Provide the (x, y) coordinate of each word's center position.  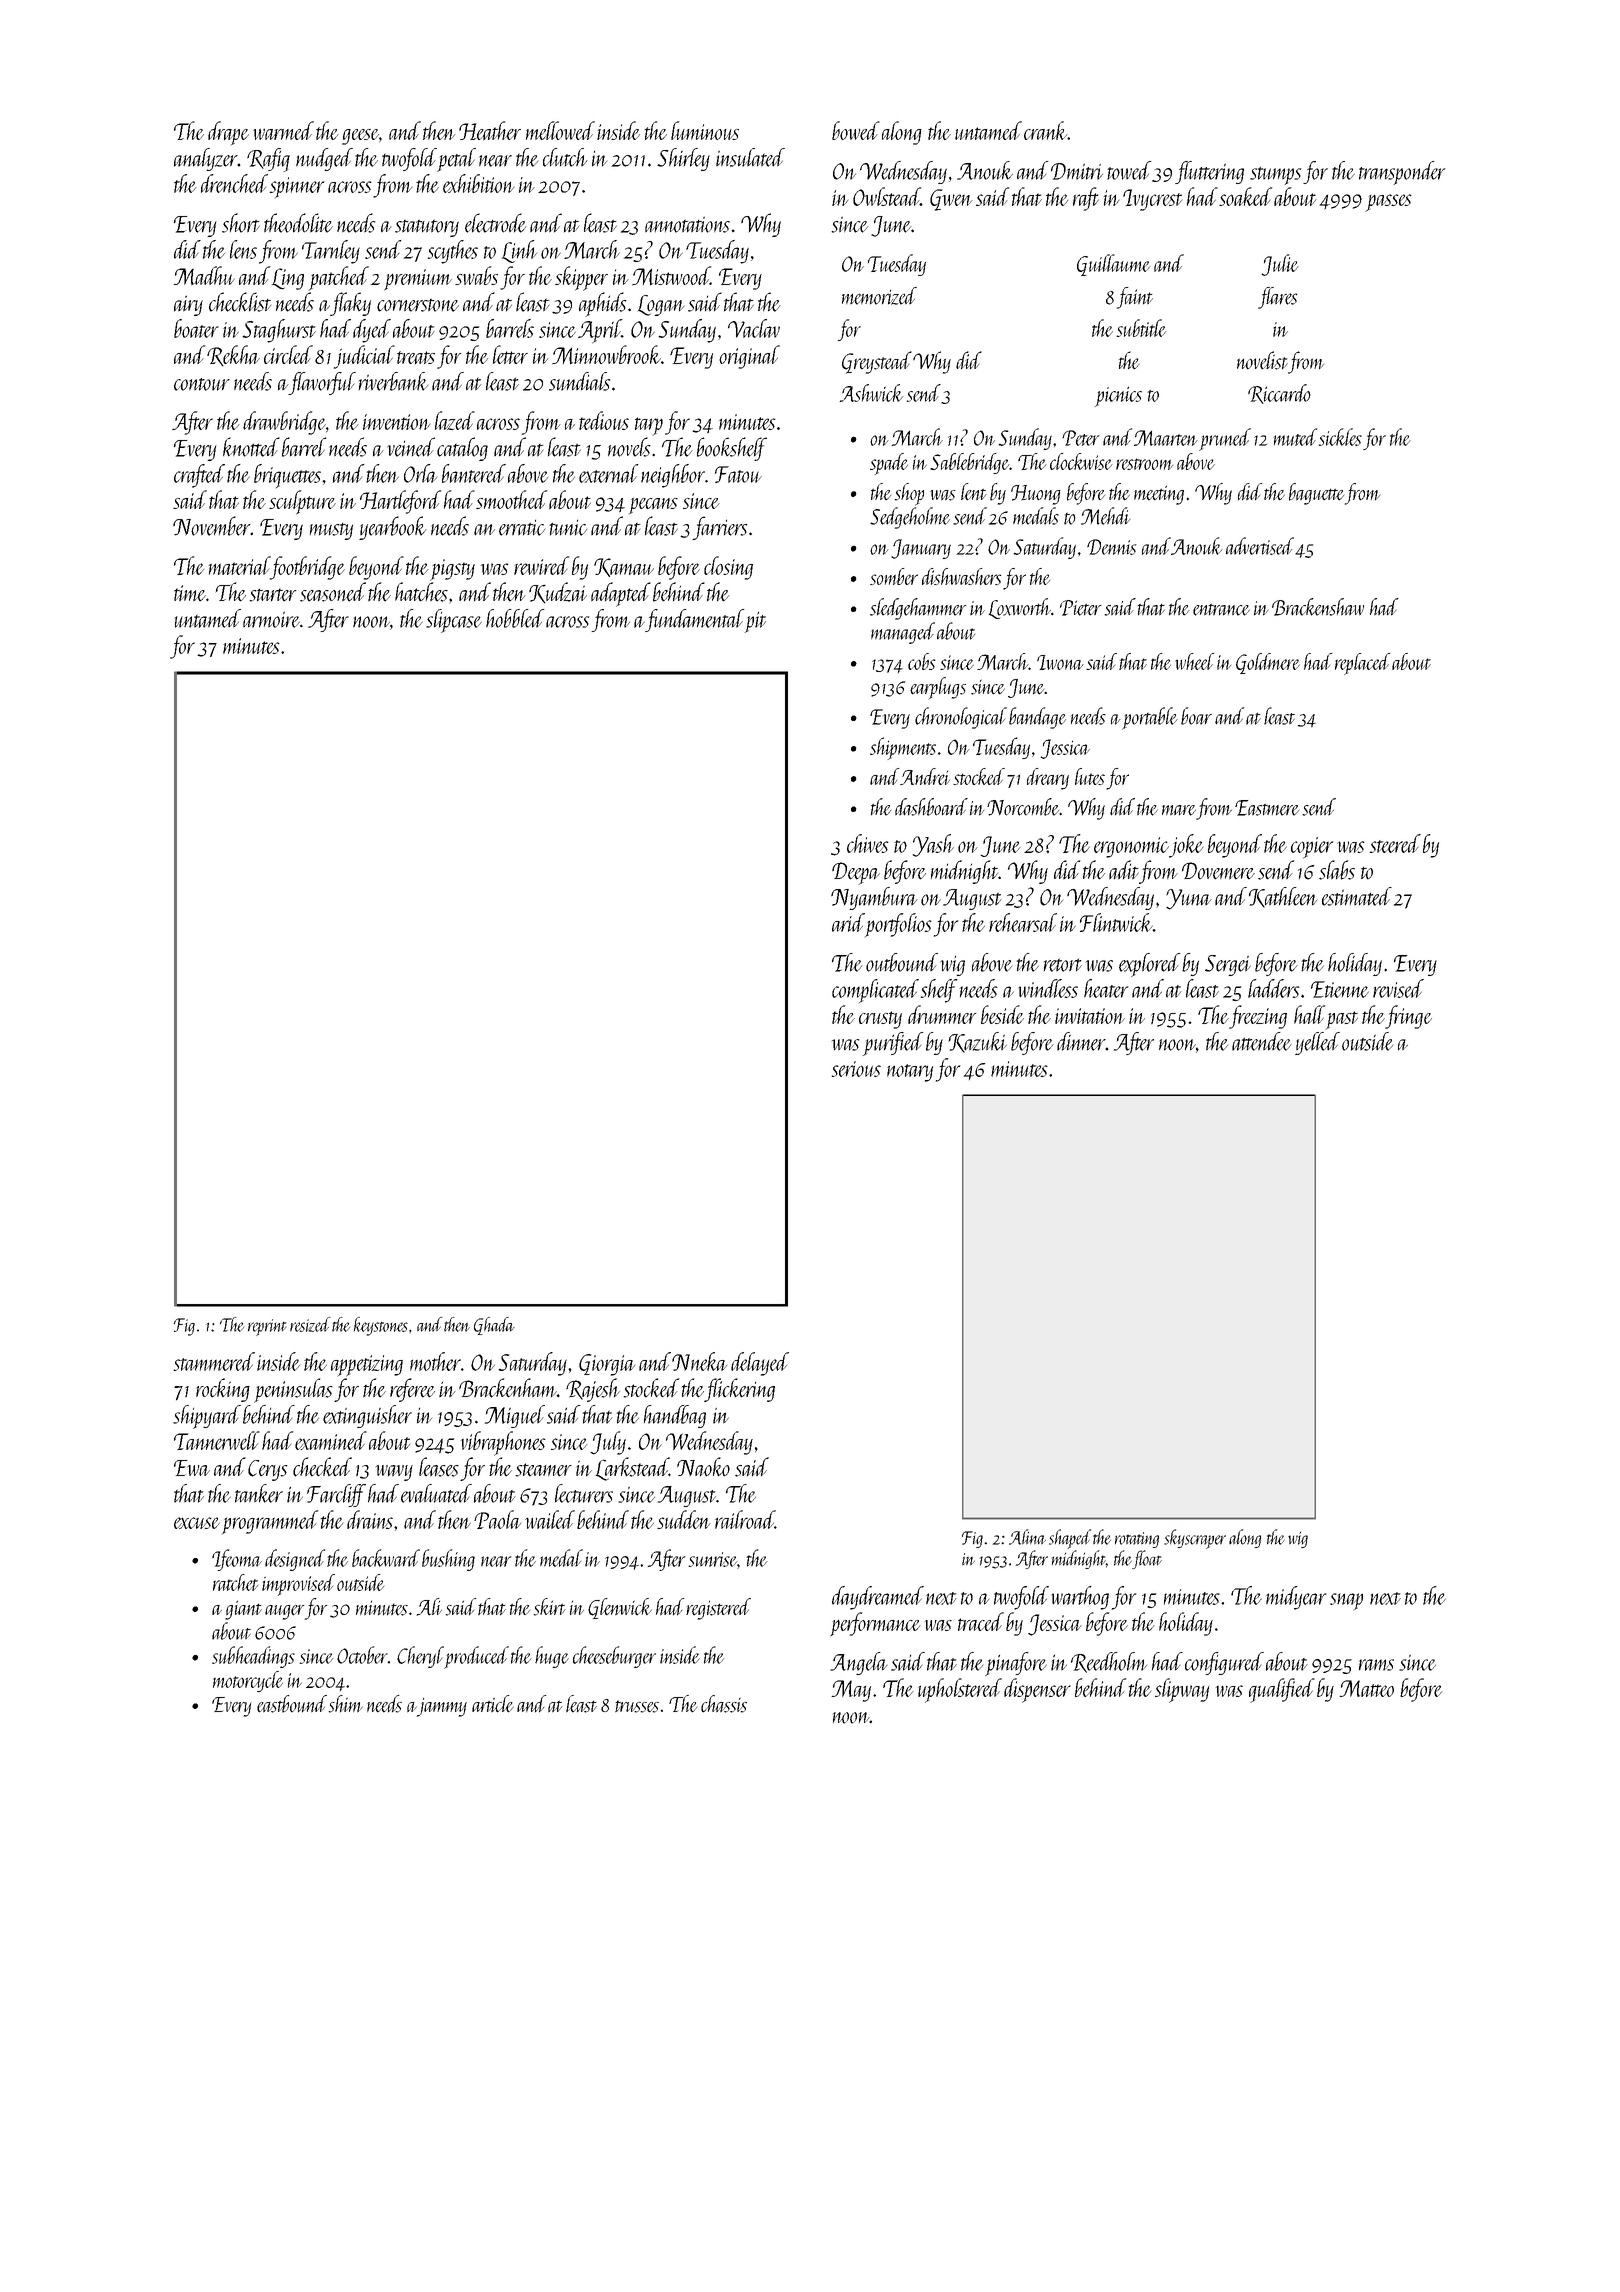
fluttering (1209, 172)
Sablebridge (969, 463)
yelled (1317, 1043)
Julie (1280, 265)
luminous (705, 130)
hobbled (515, 618)
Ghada (494, 1326)
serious (856, 1069)
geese (360, 137)
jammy (442, 1707)
